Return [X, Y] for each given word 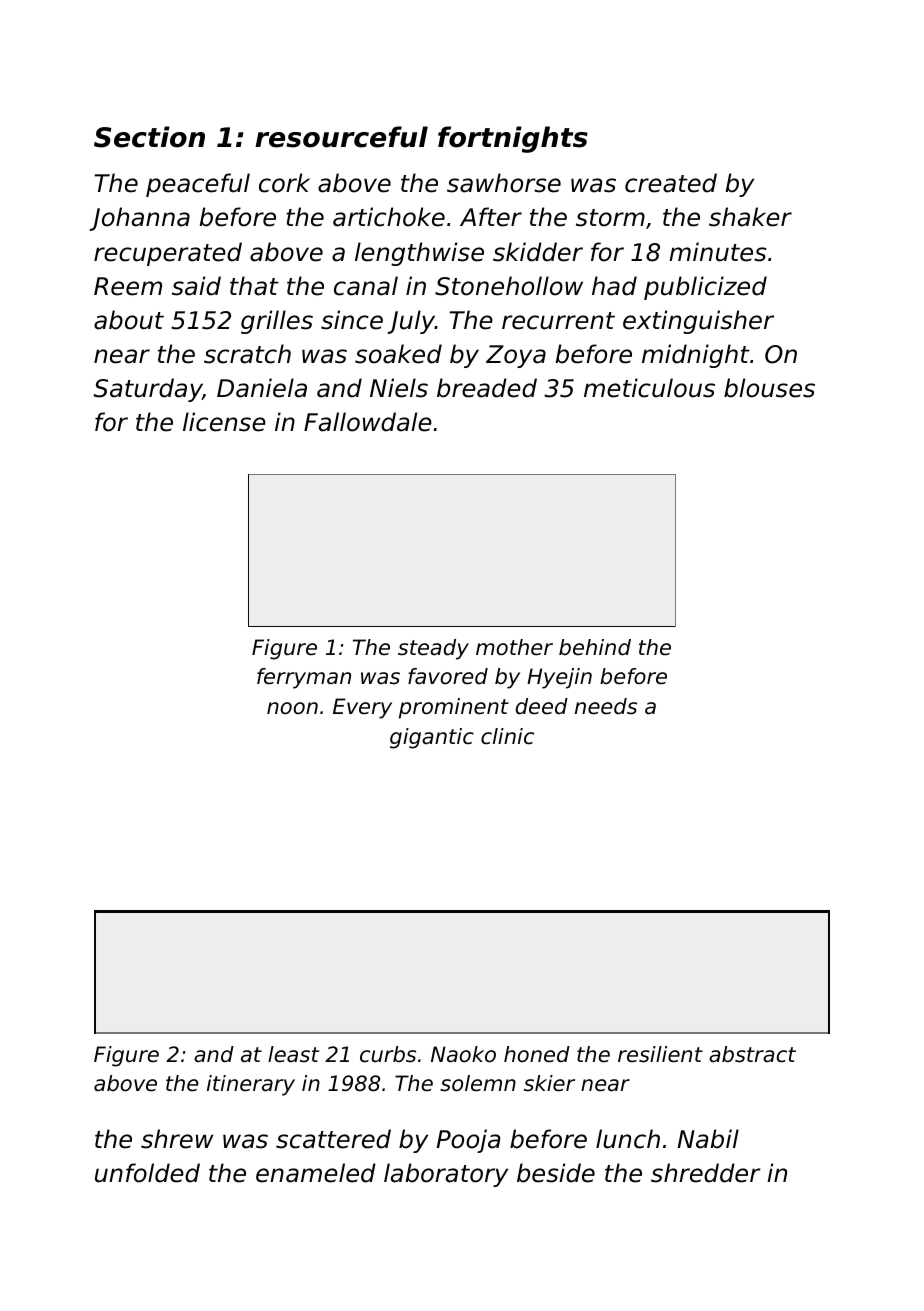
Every [362, 708]
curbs [388, 1054]
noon [292, 708]
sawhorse [504, 183]
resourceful [341, 137]
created [671, 183]
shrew [177, 1139]
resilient [660, 1054]
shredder [706, 1173]
